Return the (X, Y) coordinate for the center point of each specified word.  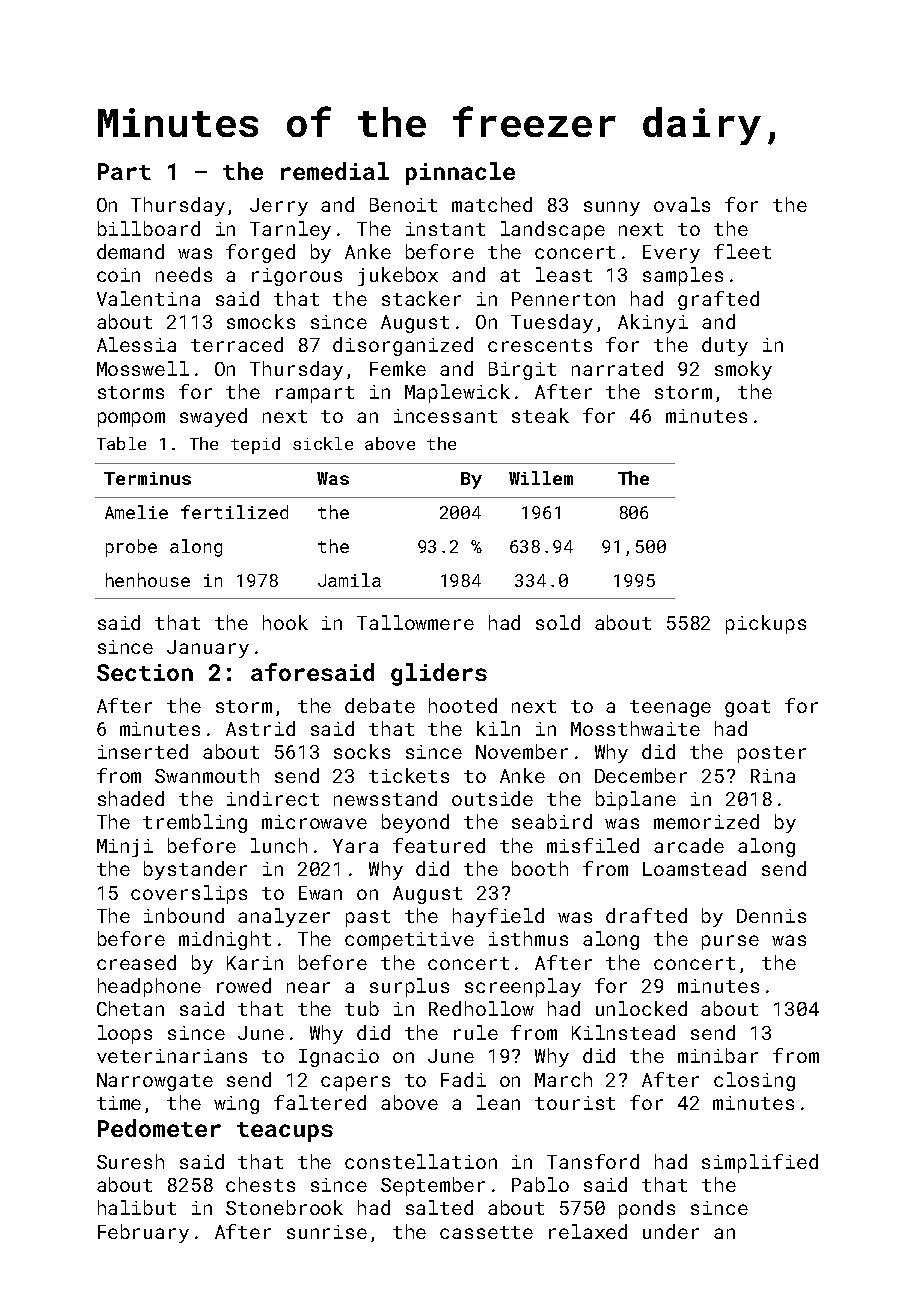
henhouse (148, 580)
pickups (766, 624)
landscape (553, 230)
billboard (149, 228)
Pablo (540, 1184)
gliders (439, 674)
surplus (409, 987)
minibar (718, 1055)
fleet (742, 251)
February (143, 1233)
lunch (279, 845)
